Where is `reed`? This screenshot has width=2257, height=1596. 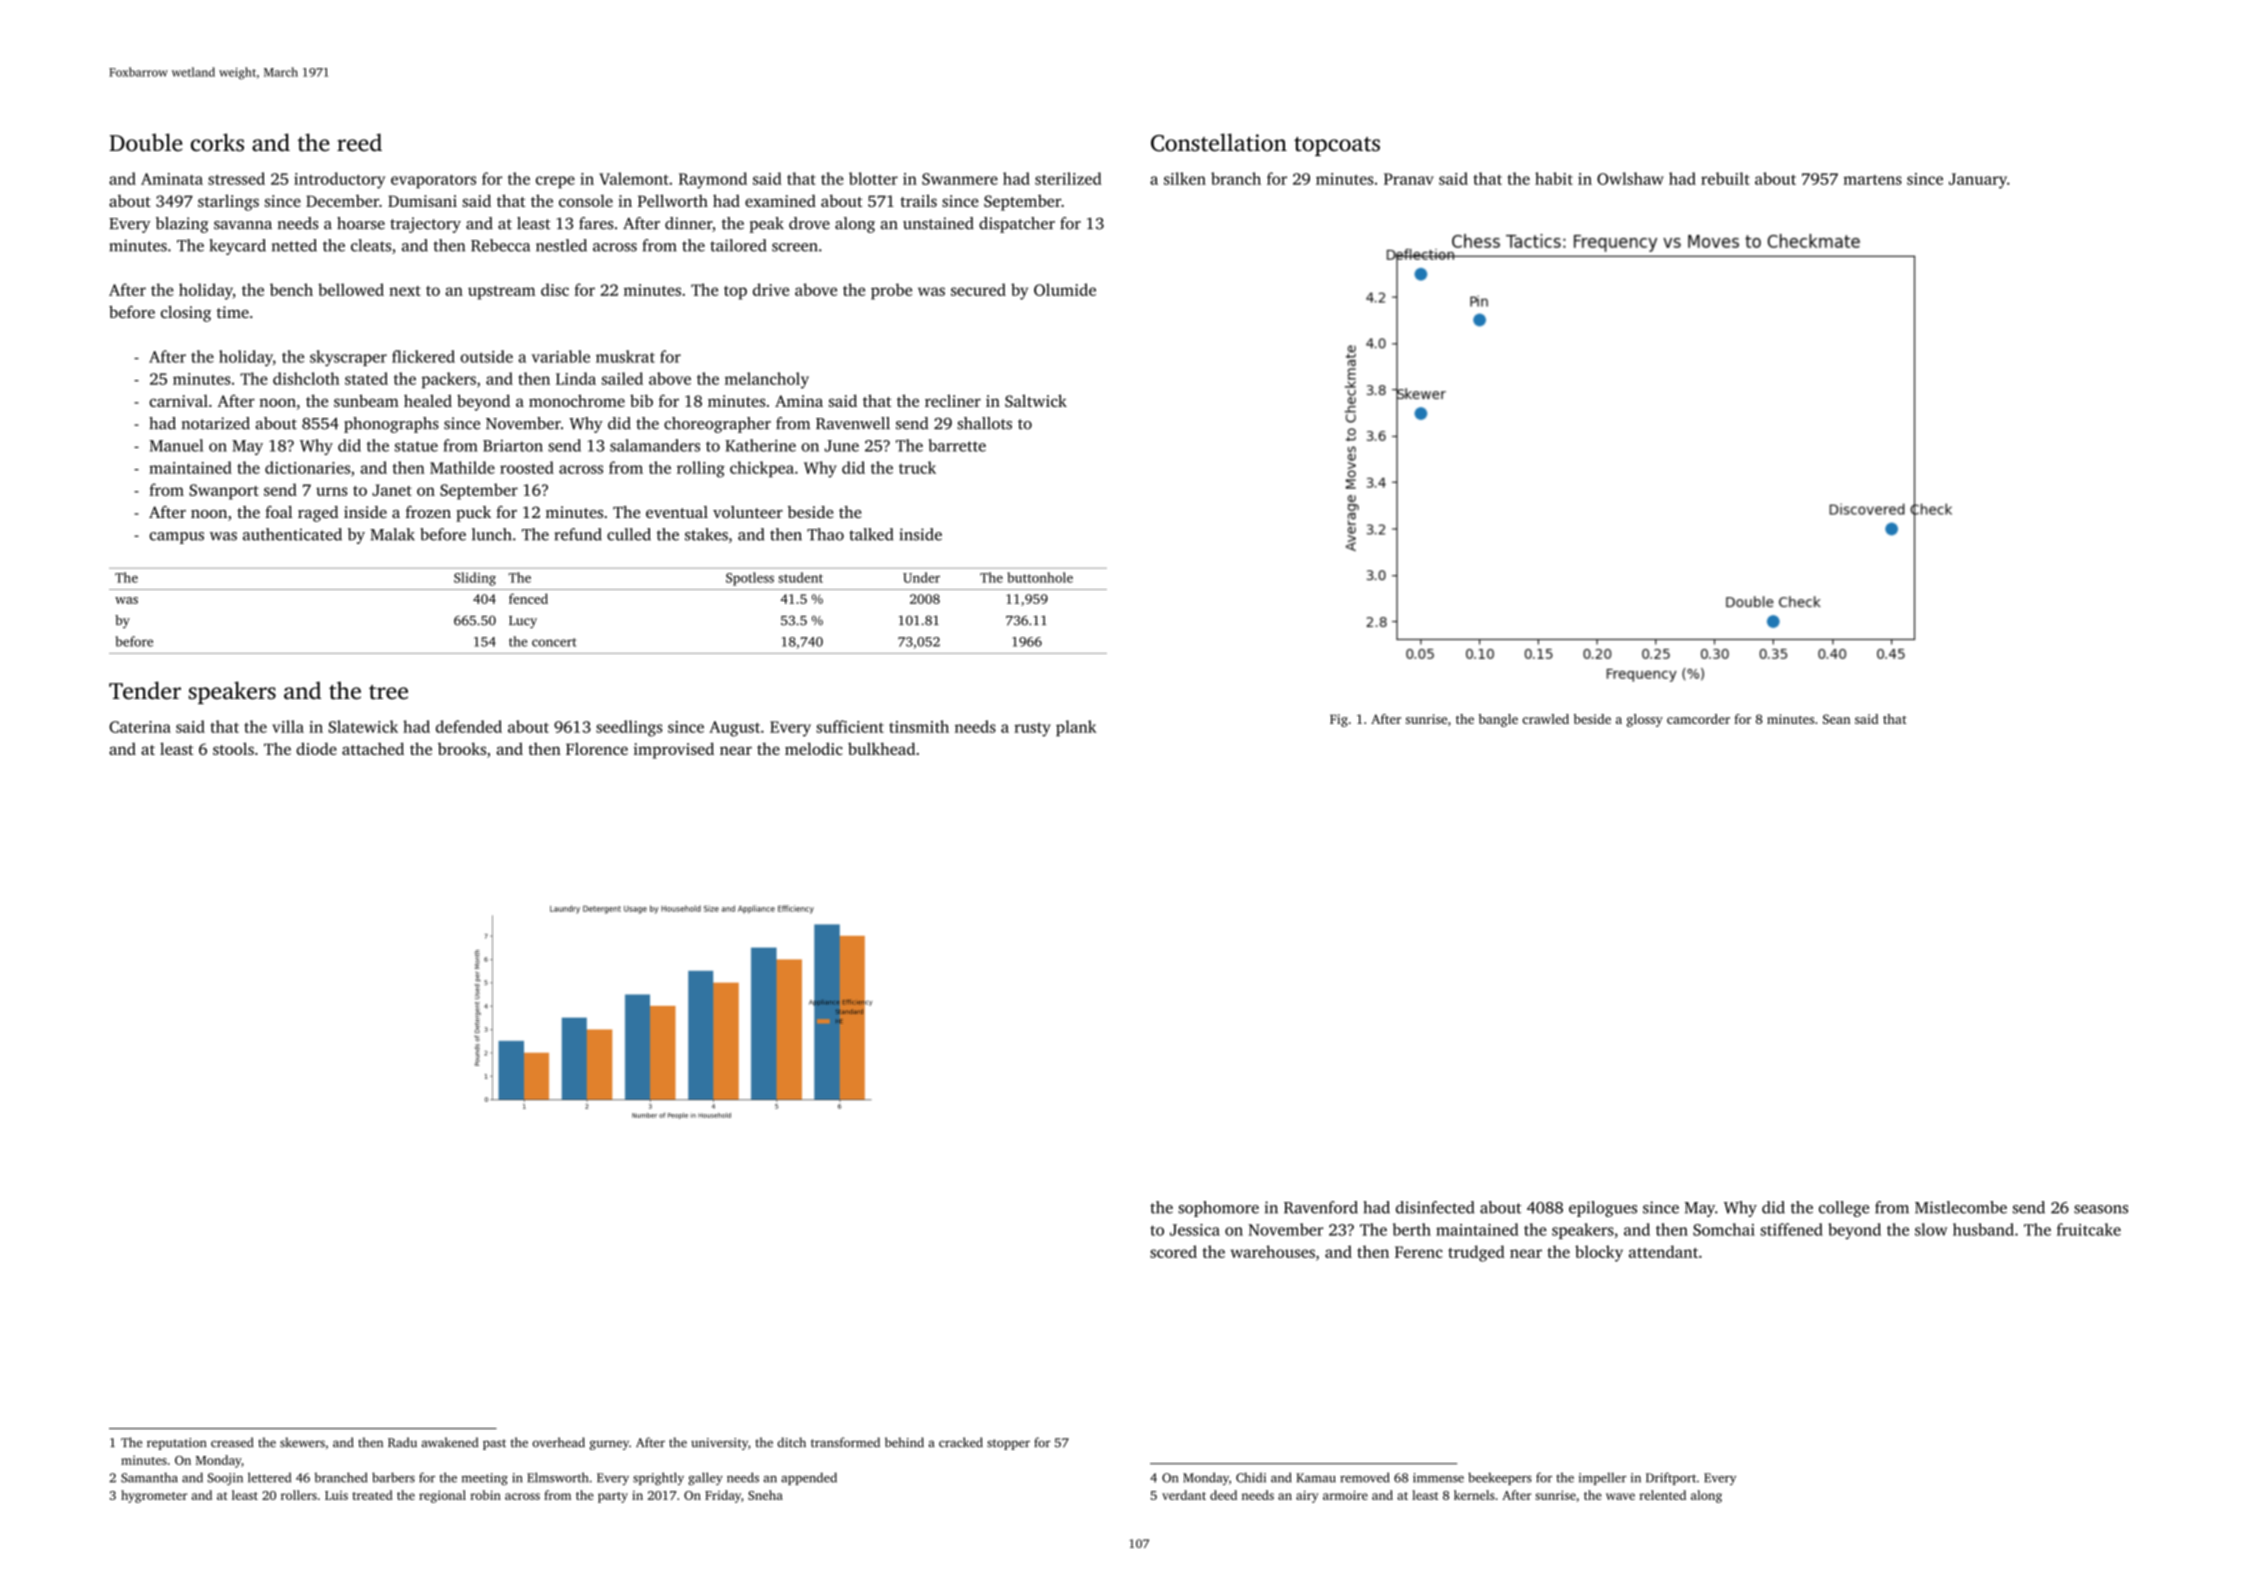
reed is located at coordinates (359, 142).
